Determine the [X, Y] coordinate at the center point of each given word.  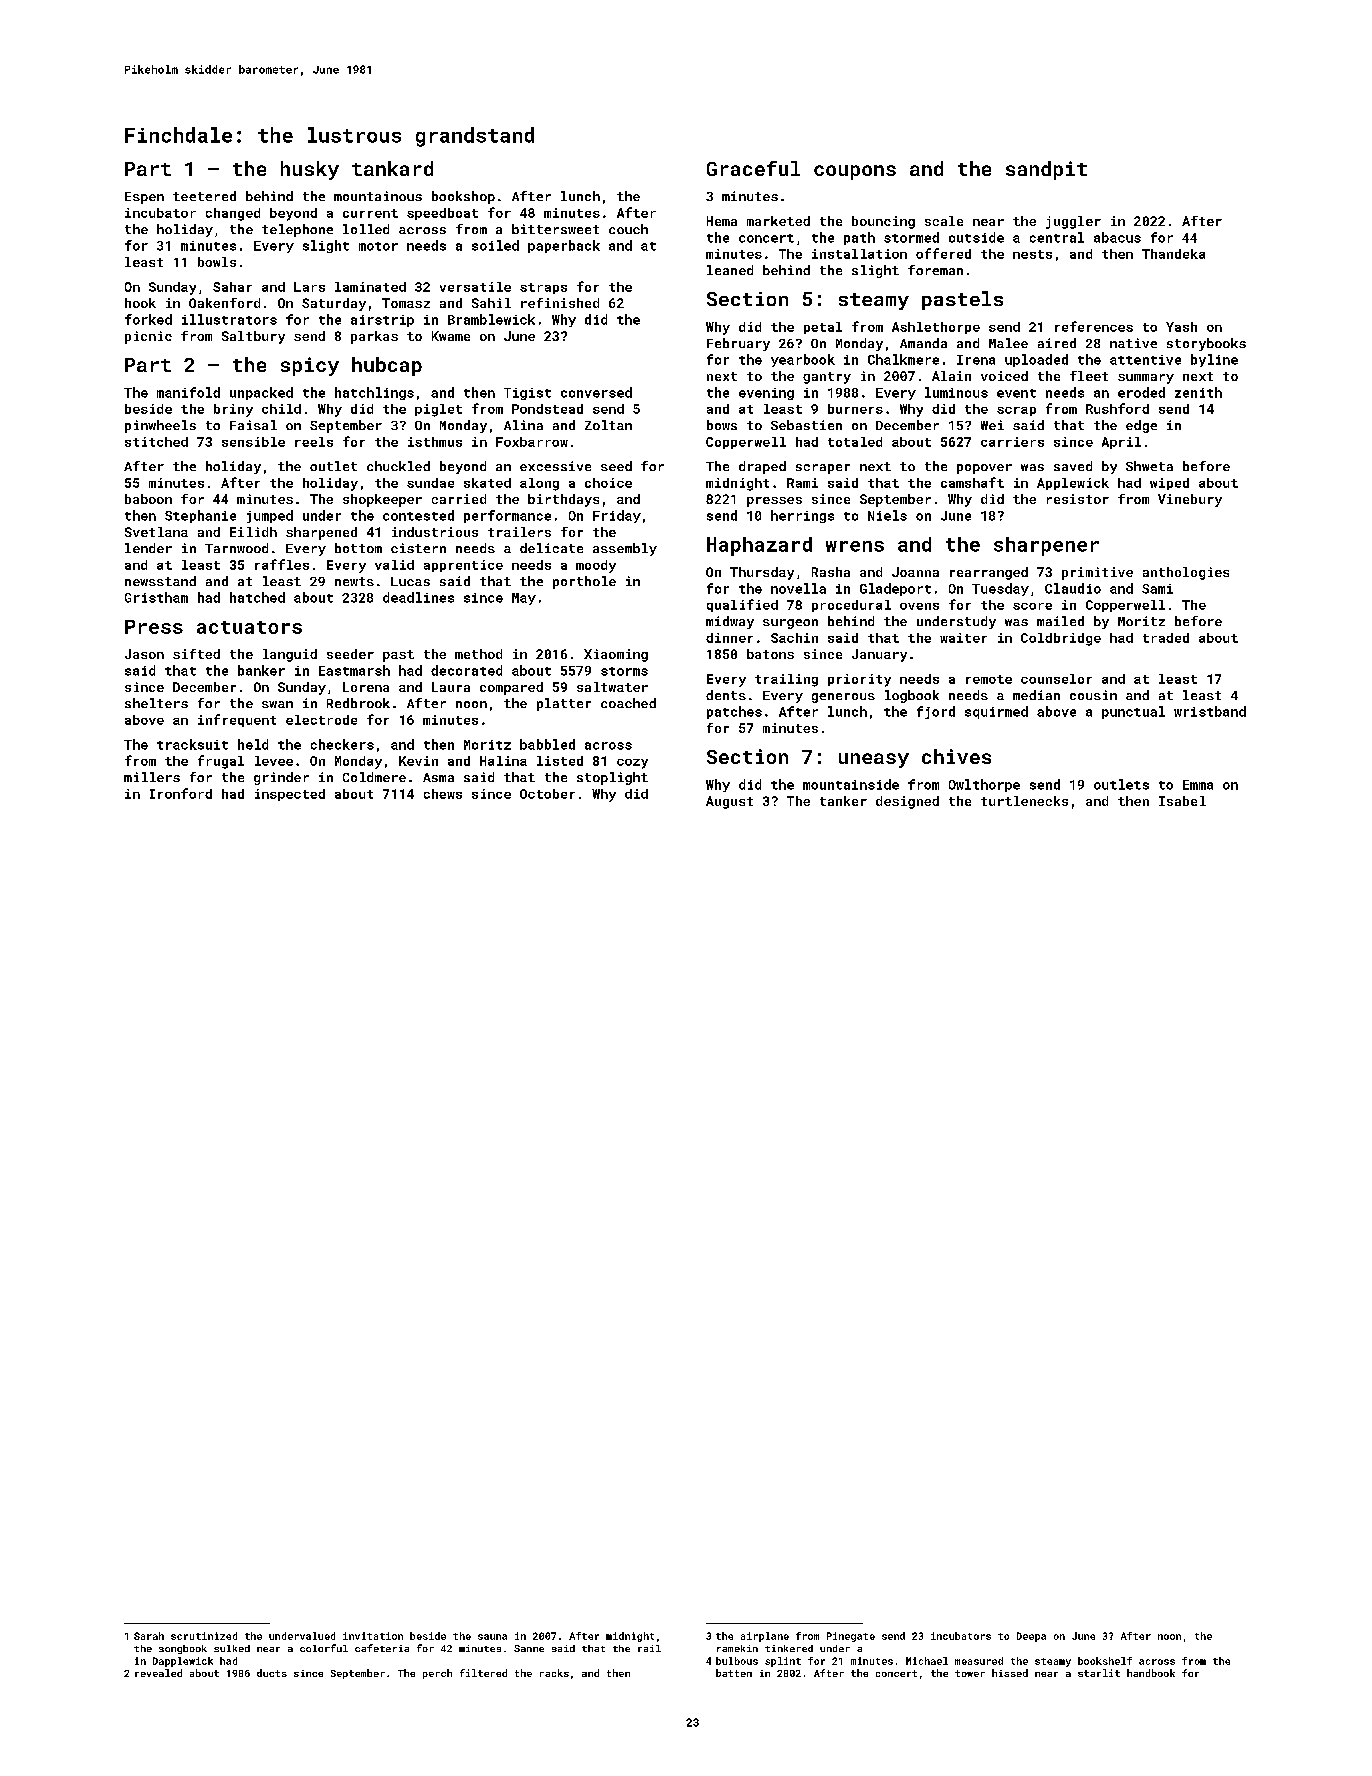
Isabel [1182, 801]
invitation [373, 1636]
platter [564, 704]
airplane [765, 1637]
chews [443, 794]
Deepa [1031, 1637]
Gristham [156, 597]
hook [140, 303]
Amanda [923, 343]
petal [823, 328]
